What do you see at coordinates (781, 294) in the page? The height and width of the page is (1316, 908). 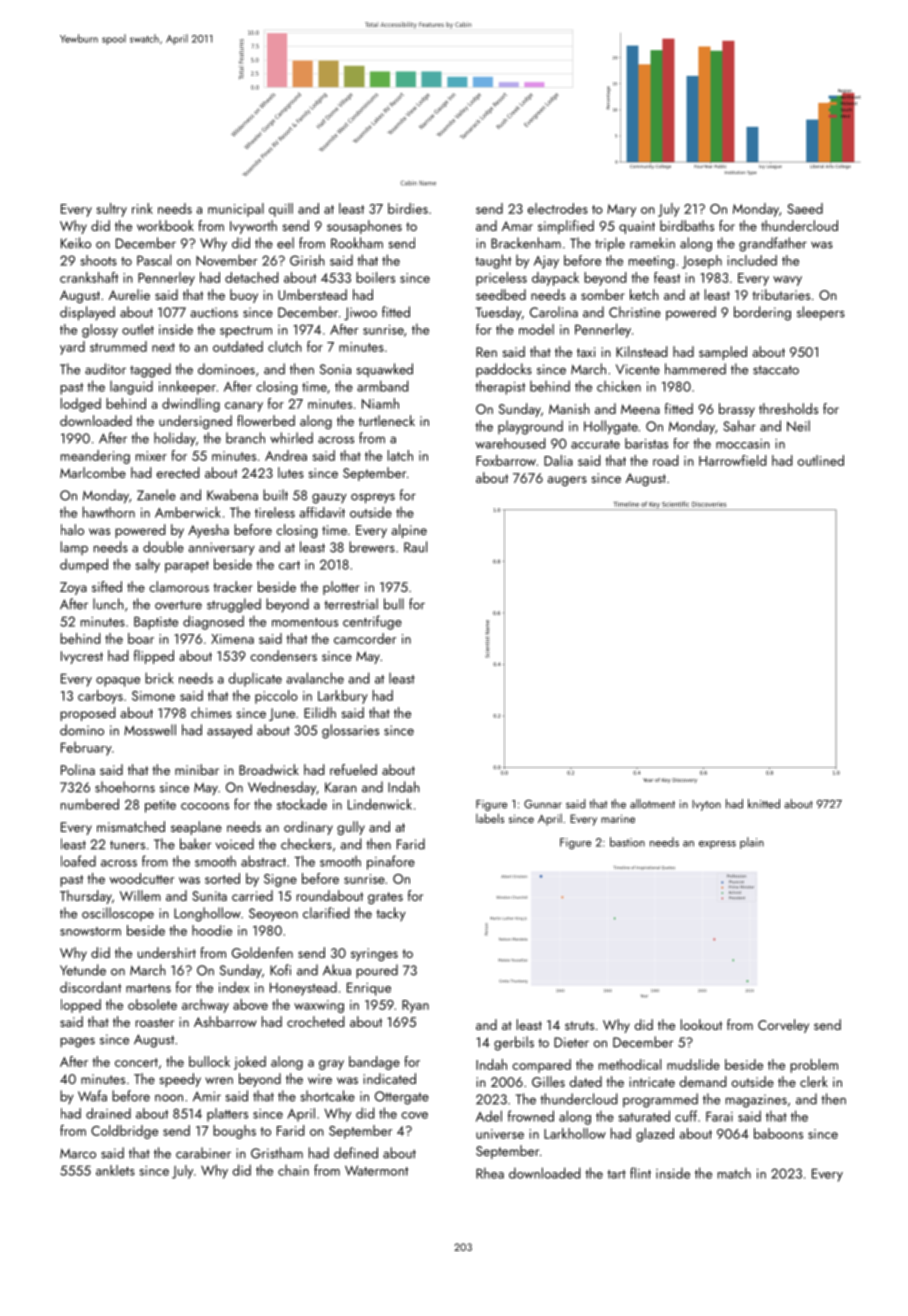 I see `tributaries` at bounding box center [781, 294].
